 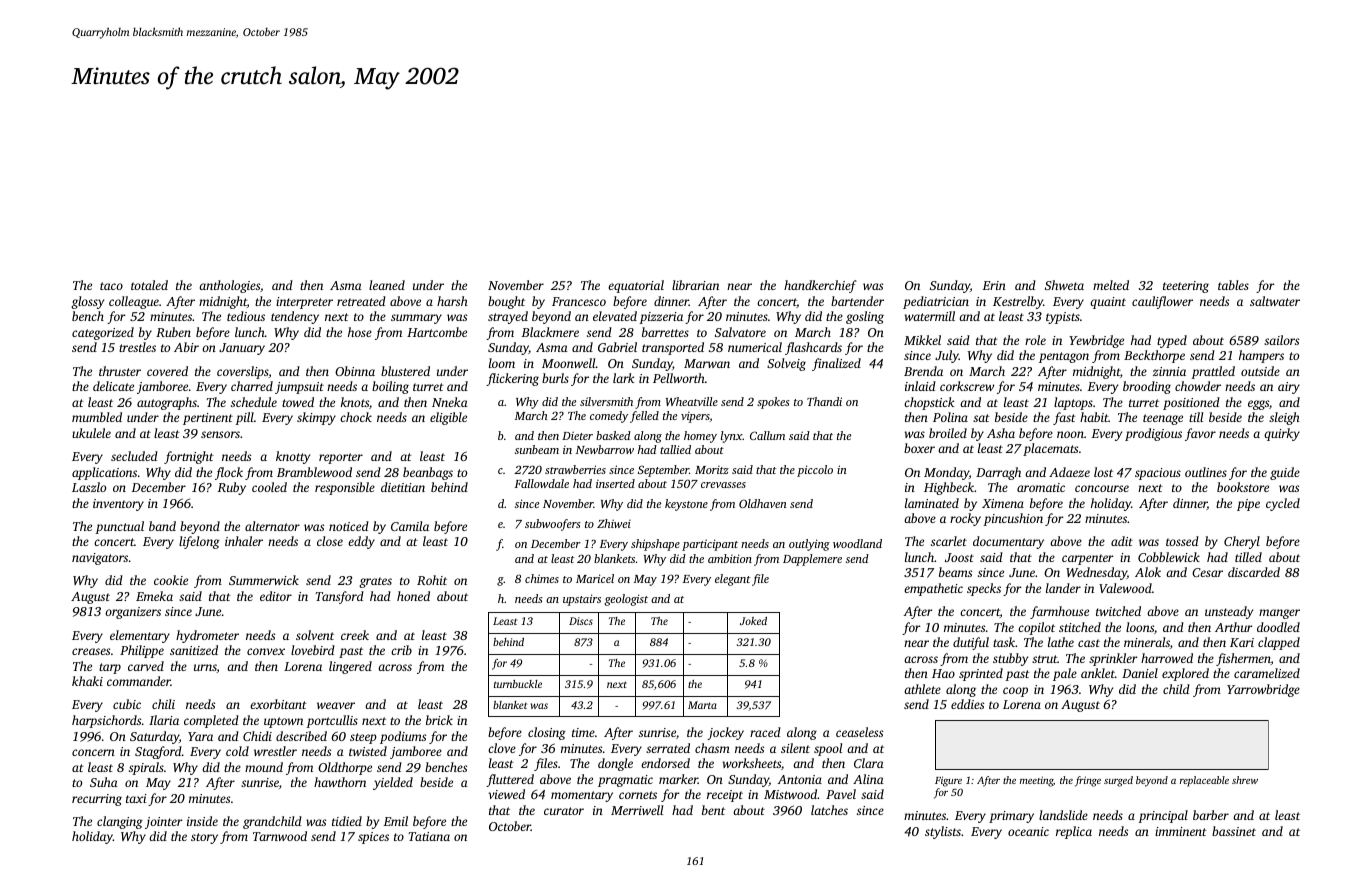 I want to click on Cheryl, so click(x=1242, y=542).
